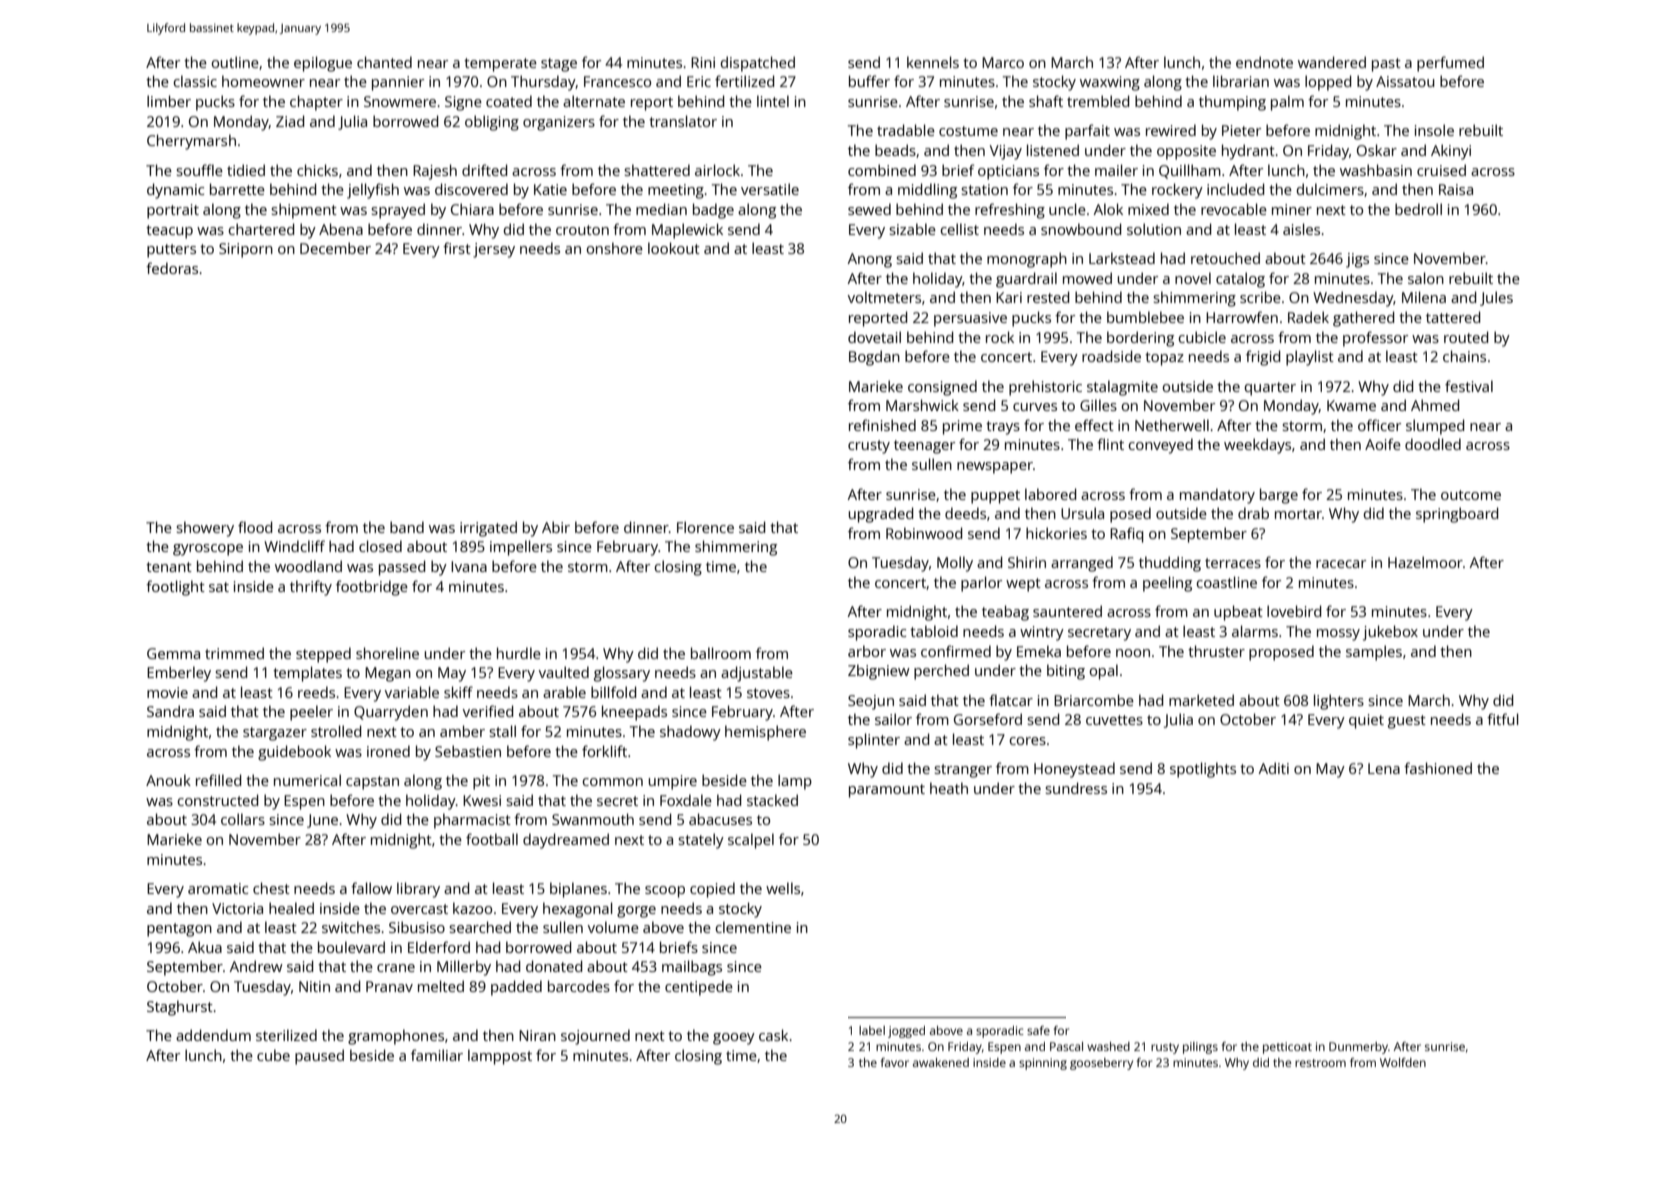 Image resolution: width=1668 pixels, height=1180 pixels. I want to click on limber, so click(169, 101).
